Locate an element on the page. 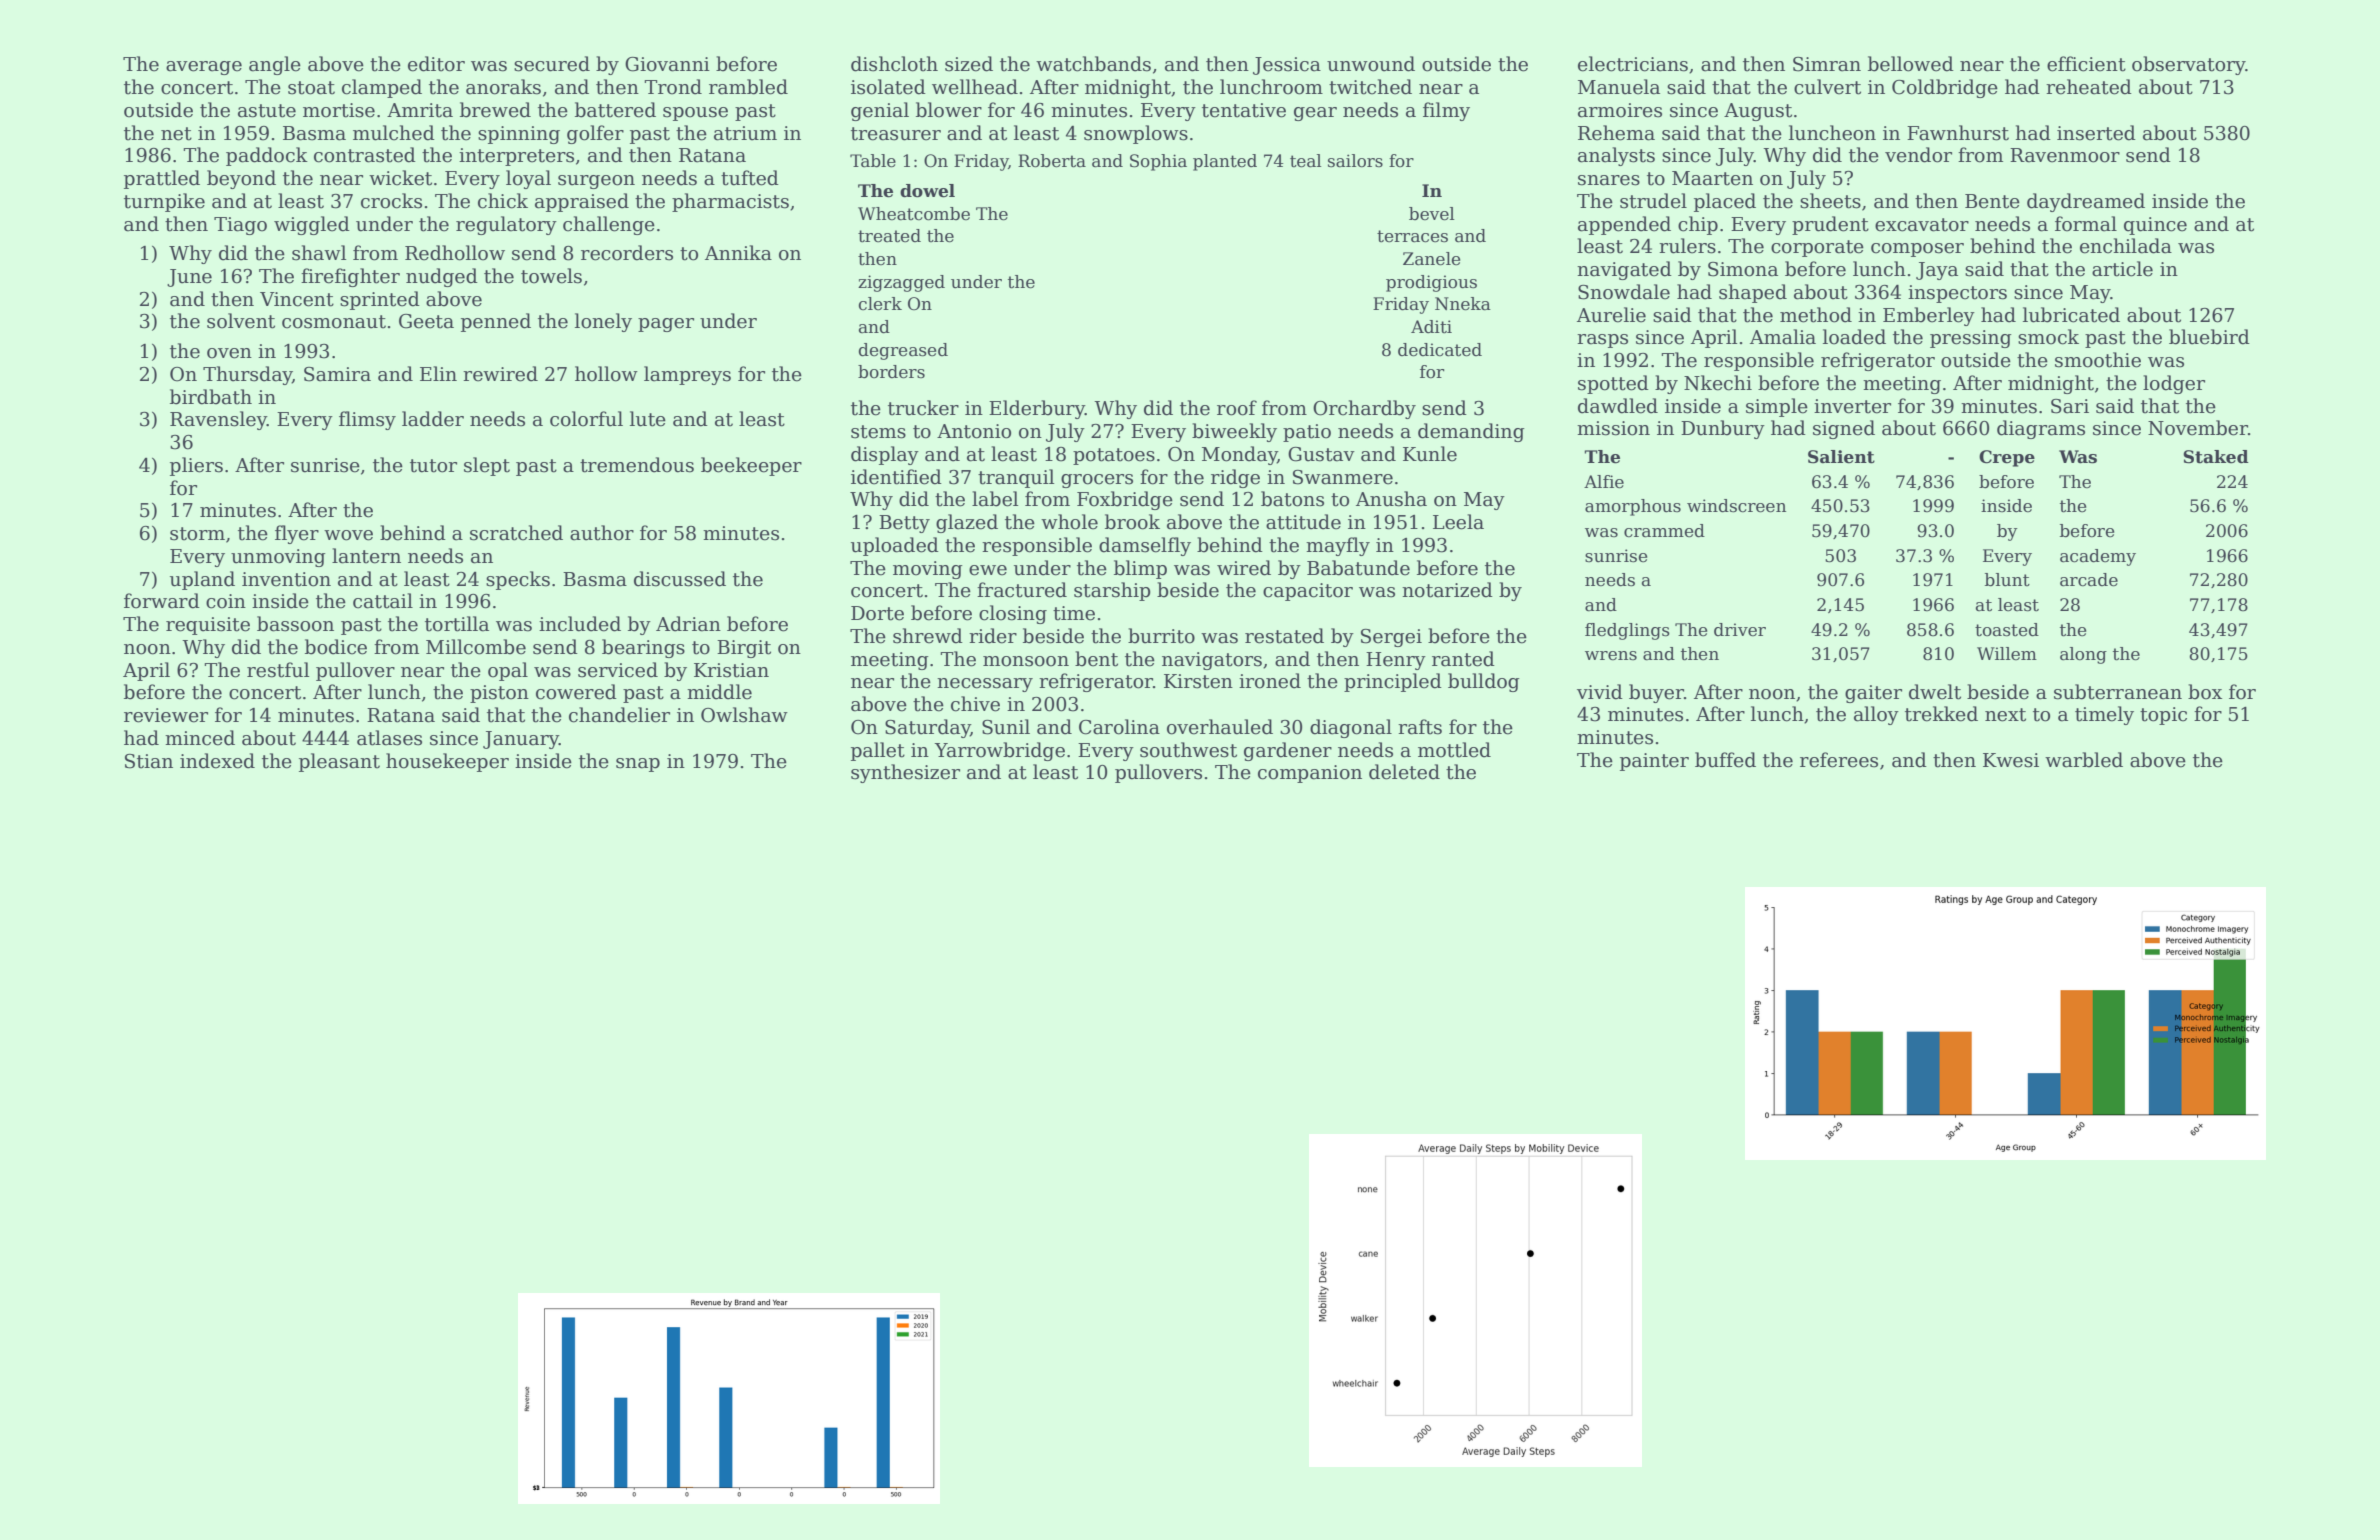 Image resolution: width=2380 pixels, height=1540 pixels. Dorte is located at coordinates (877, 613).
